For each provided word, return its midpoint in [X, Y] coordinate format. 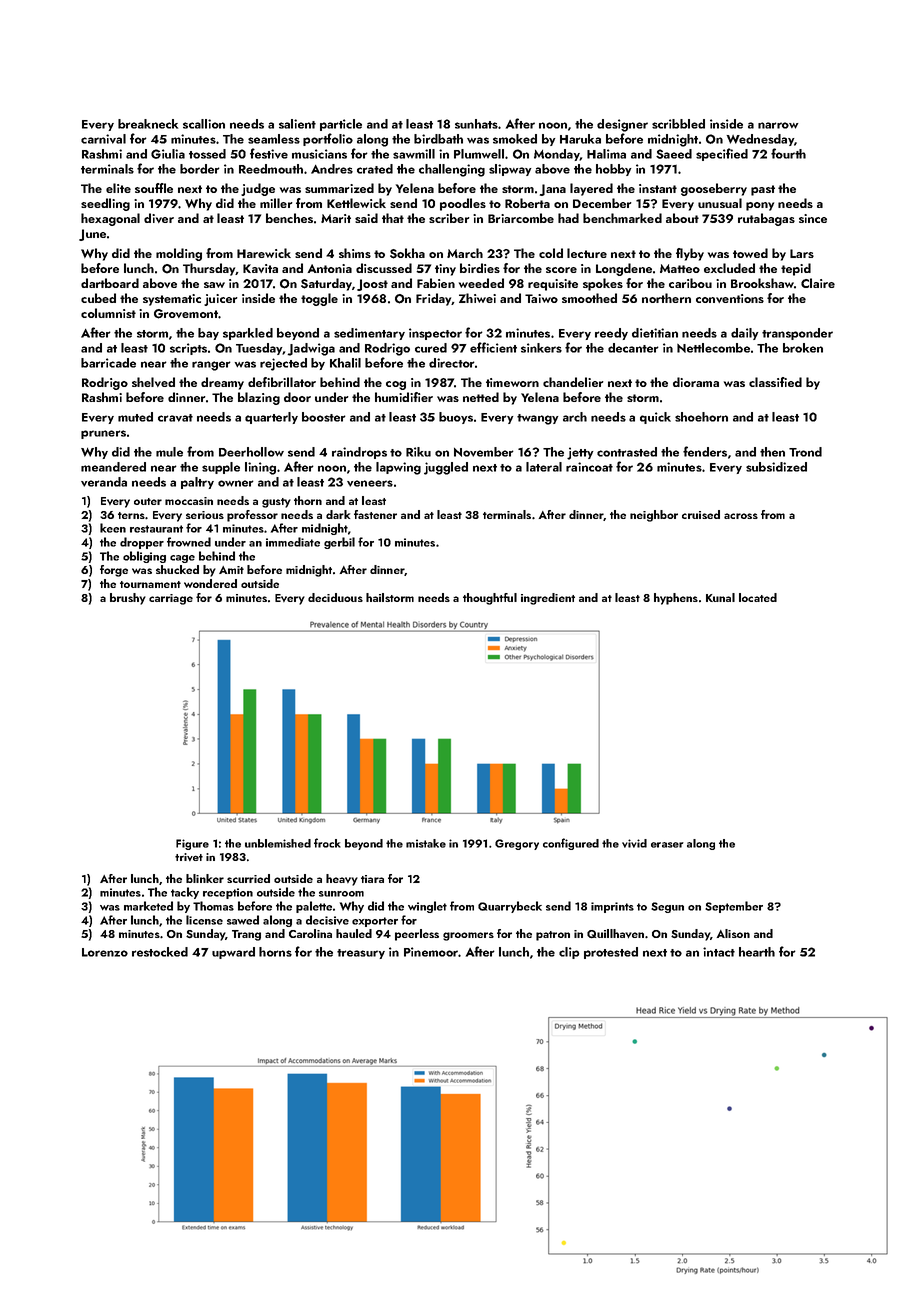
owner [236, 483]
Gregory [517, 844]
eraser [667, 845]
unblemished [278, 843]
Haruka [580, 139]
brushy [128, 599]
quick [655, 418]
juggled [446, 468]
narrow [778, 125]
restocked [160, 952]
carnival [103, 139]
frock [327, 843]
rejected [283, 364]
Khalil [345, 363]
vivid [634, 843]
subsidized [776, 467]
